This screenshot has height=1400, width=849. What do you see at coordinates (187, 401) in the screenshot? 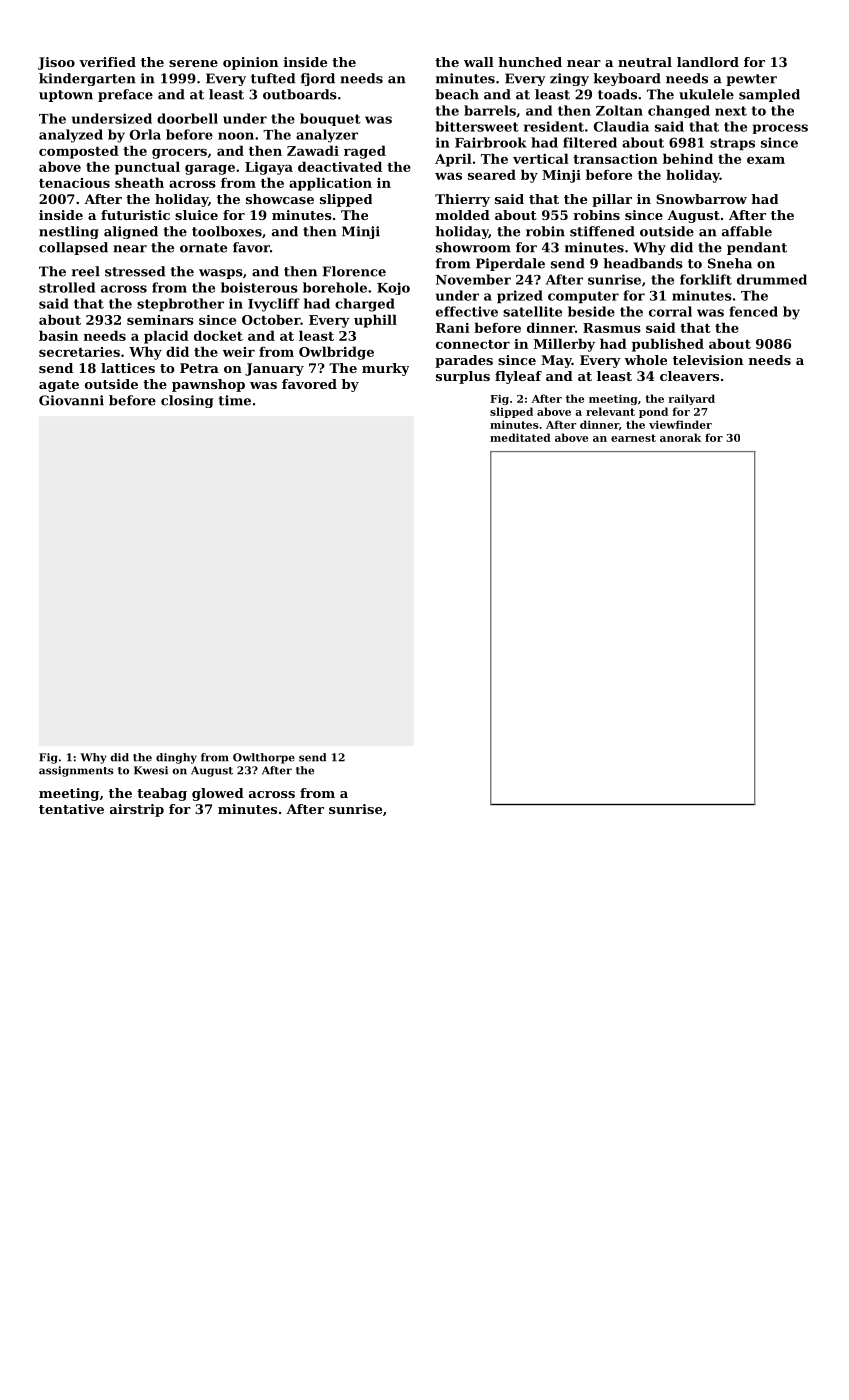
I see `closing` at bounding box center [187, 401].
